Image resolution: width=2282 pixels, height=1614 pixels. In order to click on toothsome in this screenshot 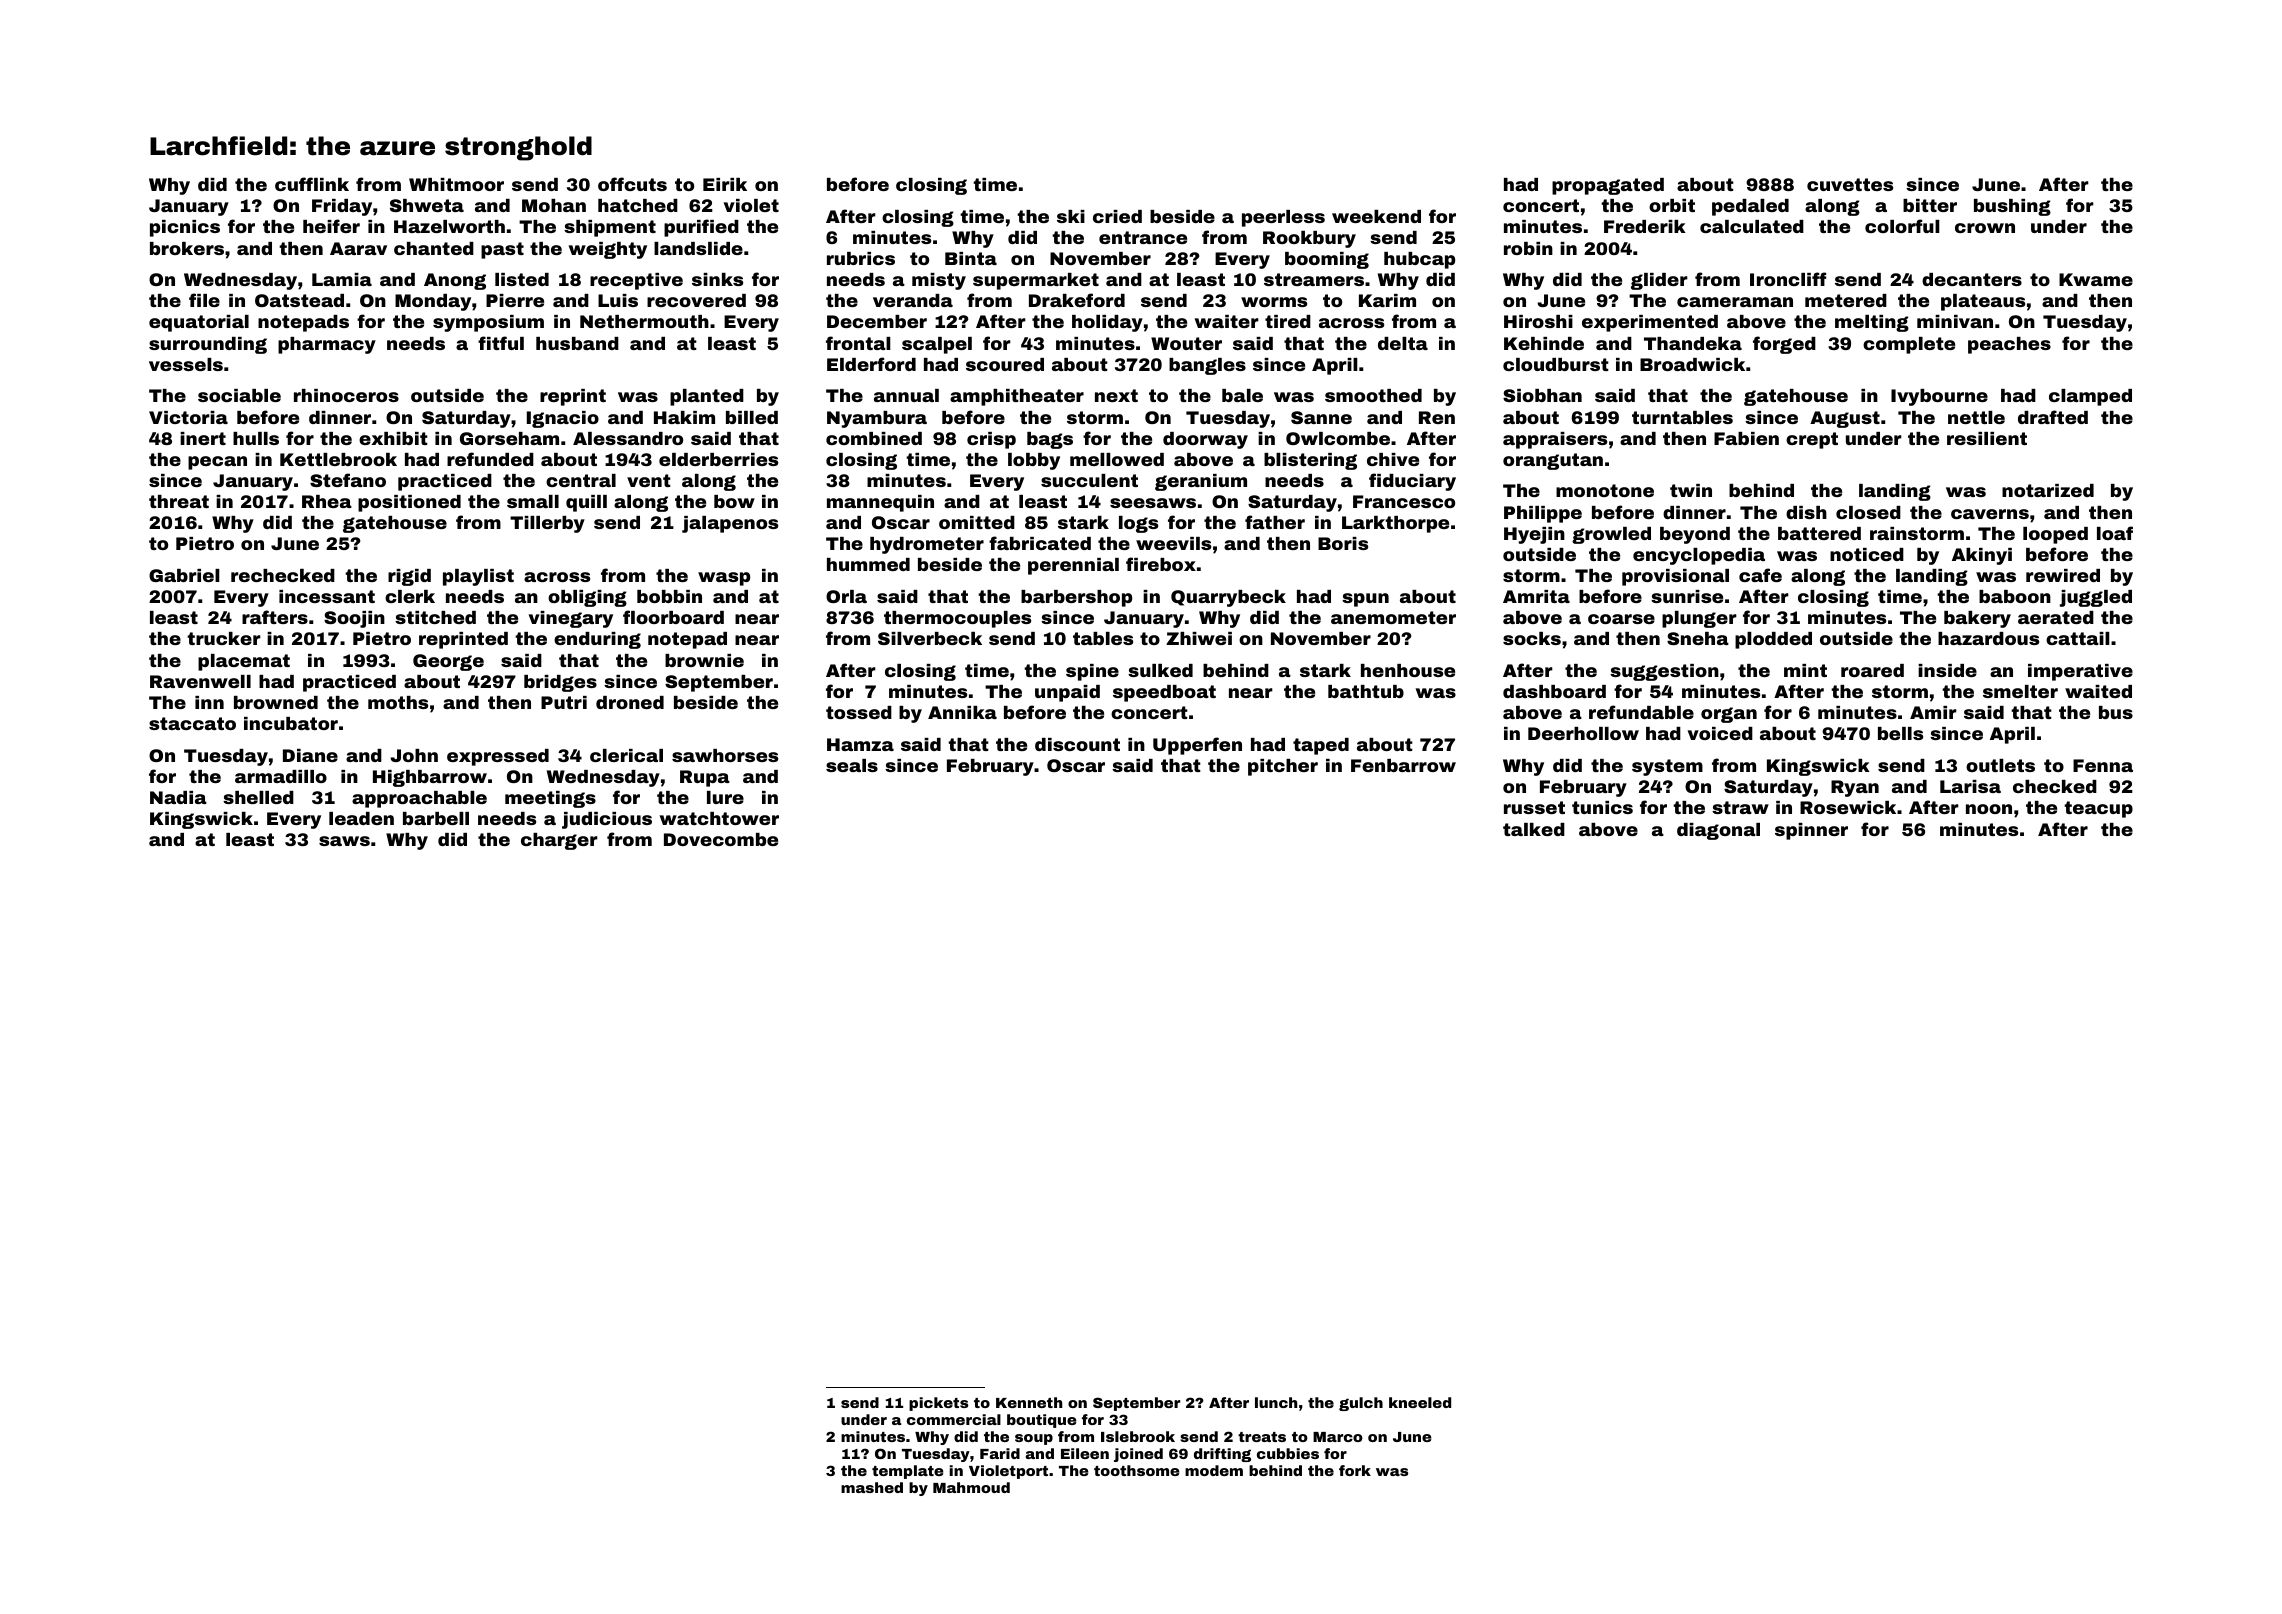, I will do `click(1137, 1470)`.
